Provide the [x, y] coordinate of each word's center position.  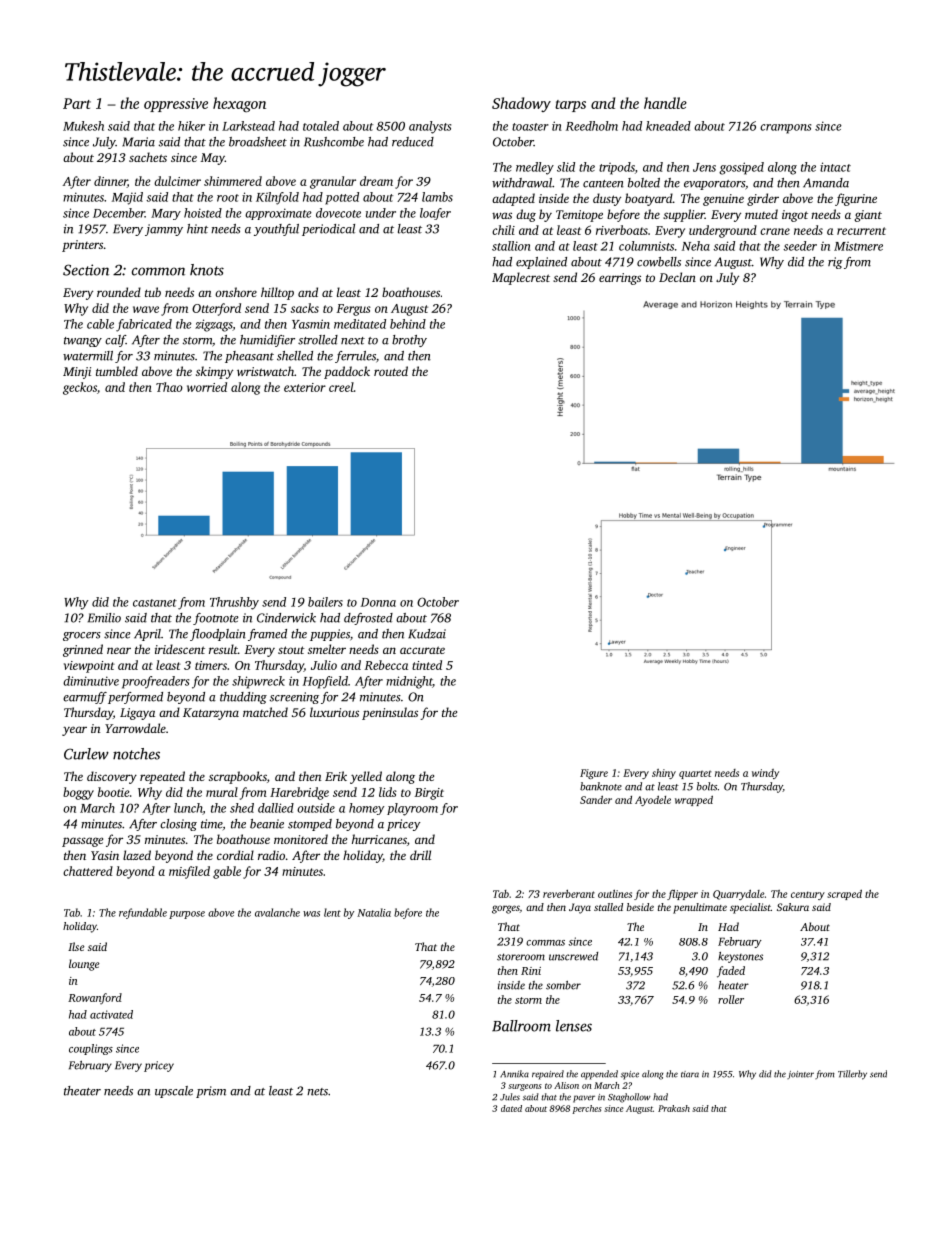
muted [761, 214]
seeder [800, 246]
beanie [267, 824]
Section [86, 270]
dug [526, 215]
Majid [127, 198]
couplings [91, 1049]
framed [267, 635]
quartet [695, 774]
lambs [437, 197]
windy [765, 774]
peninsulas [390, 713]
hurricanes [379, 839]
